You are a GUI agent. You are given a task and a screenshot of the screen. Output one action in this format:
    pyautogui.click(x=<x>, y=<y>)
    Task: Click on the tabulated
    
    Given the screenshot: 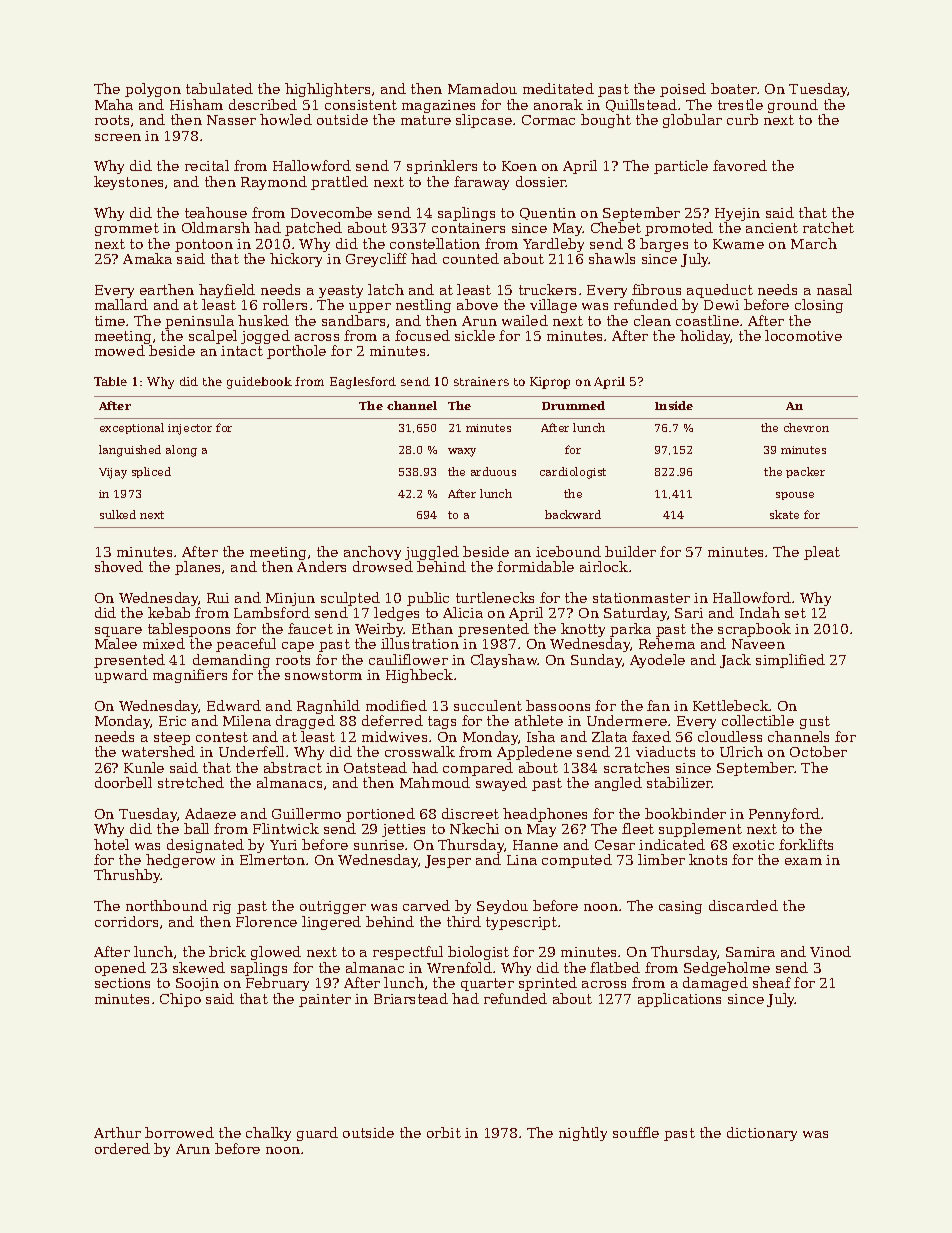 What is the action you would take?
    pyautogui.click(x=219, y=88)
